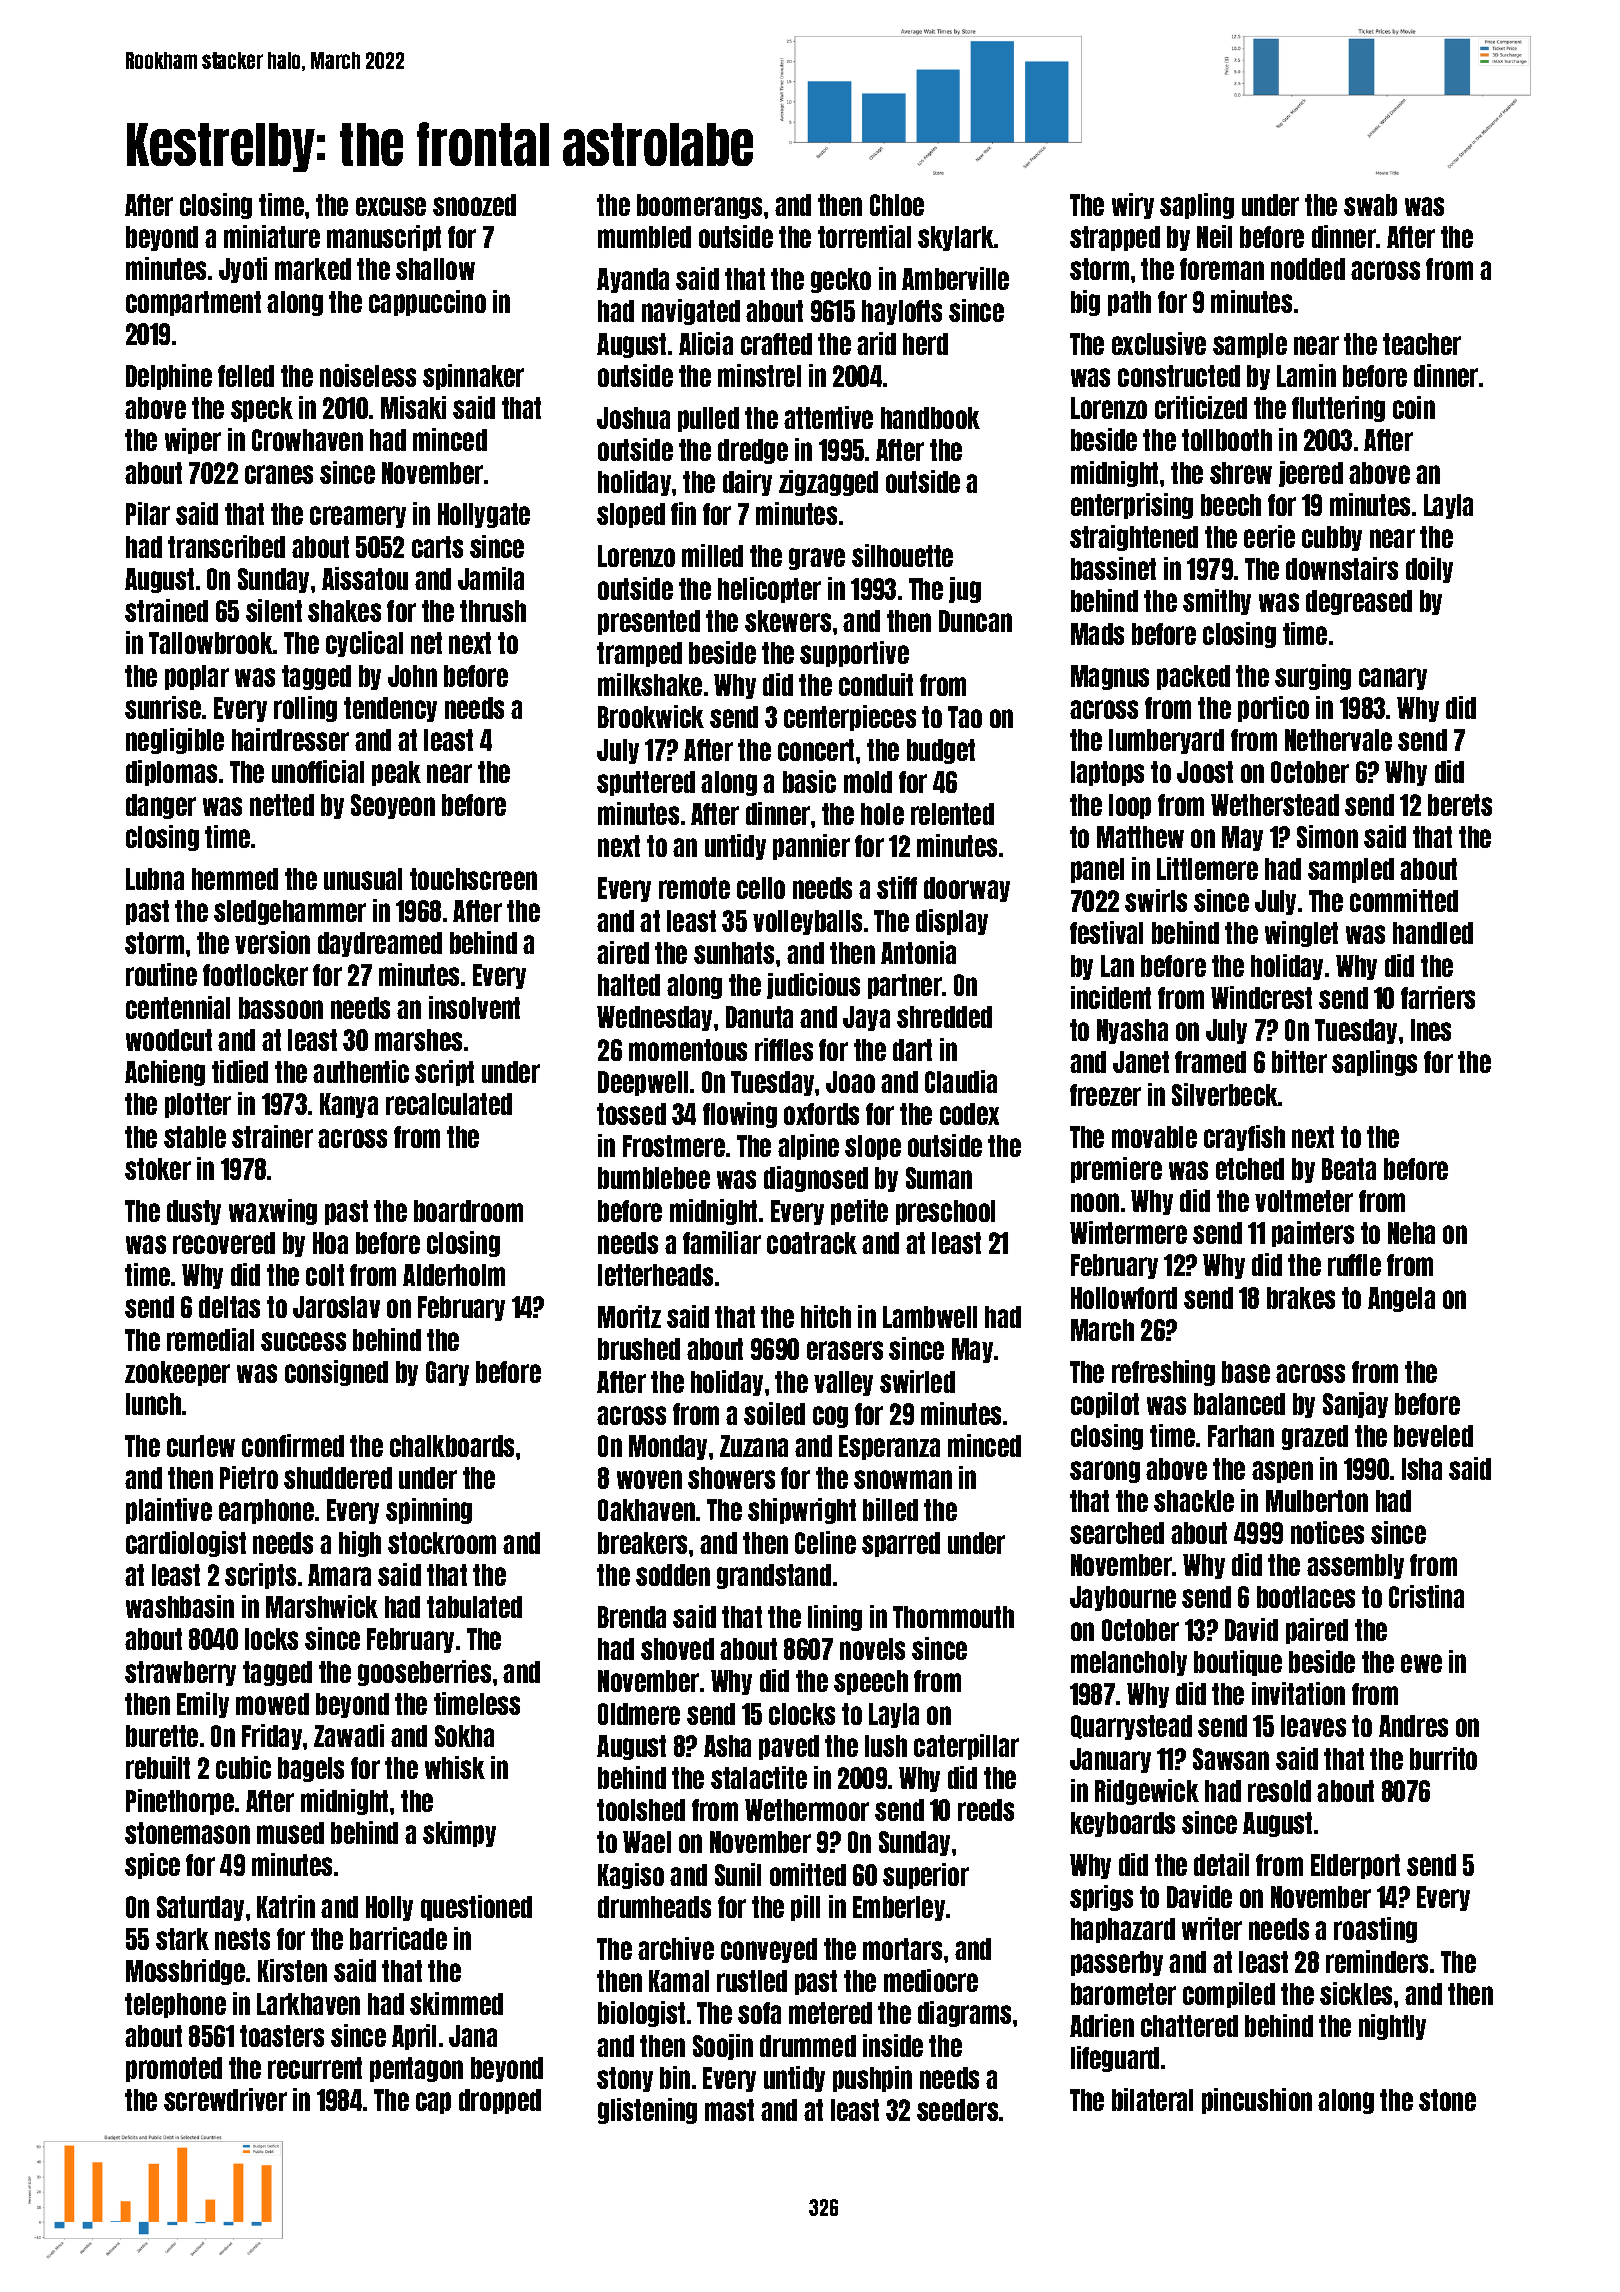  What do you see at coordinates (694, 888) in the screenshot?
I see `remote` at bounding box center [694, 888].
